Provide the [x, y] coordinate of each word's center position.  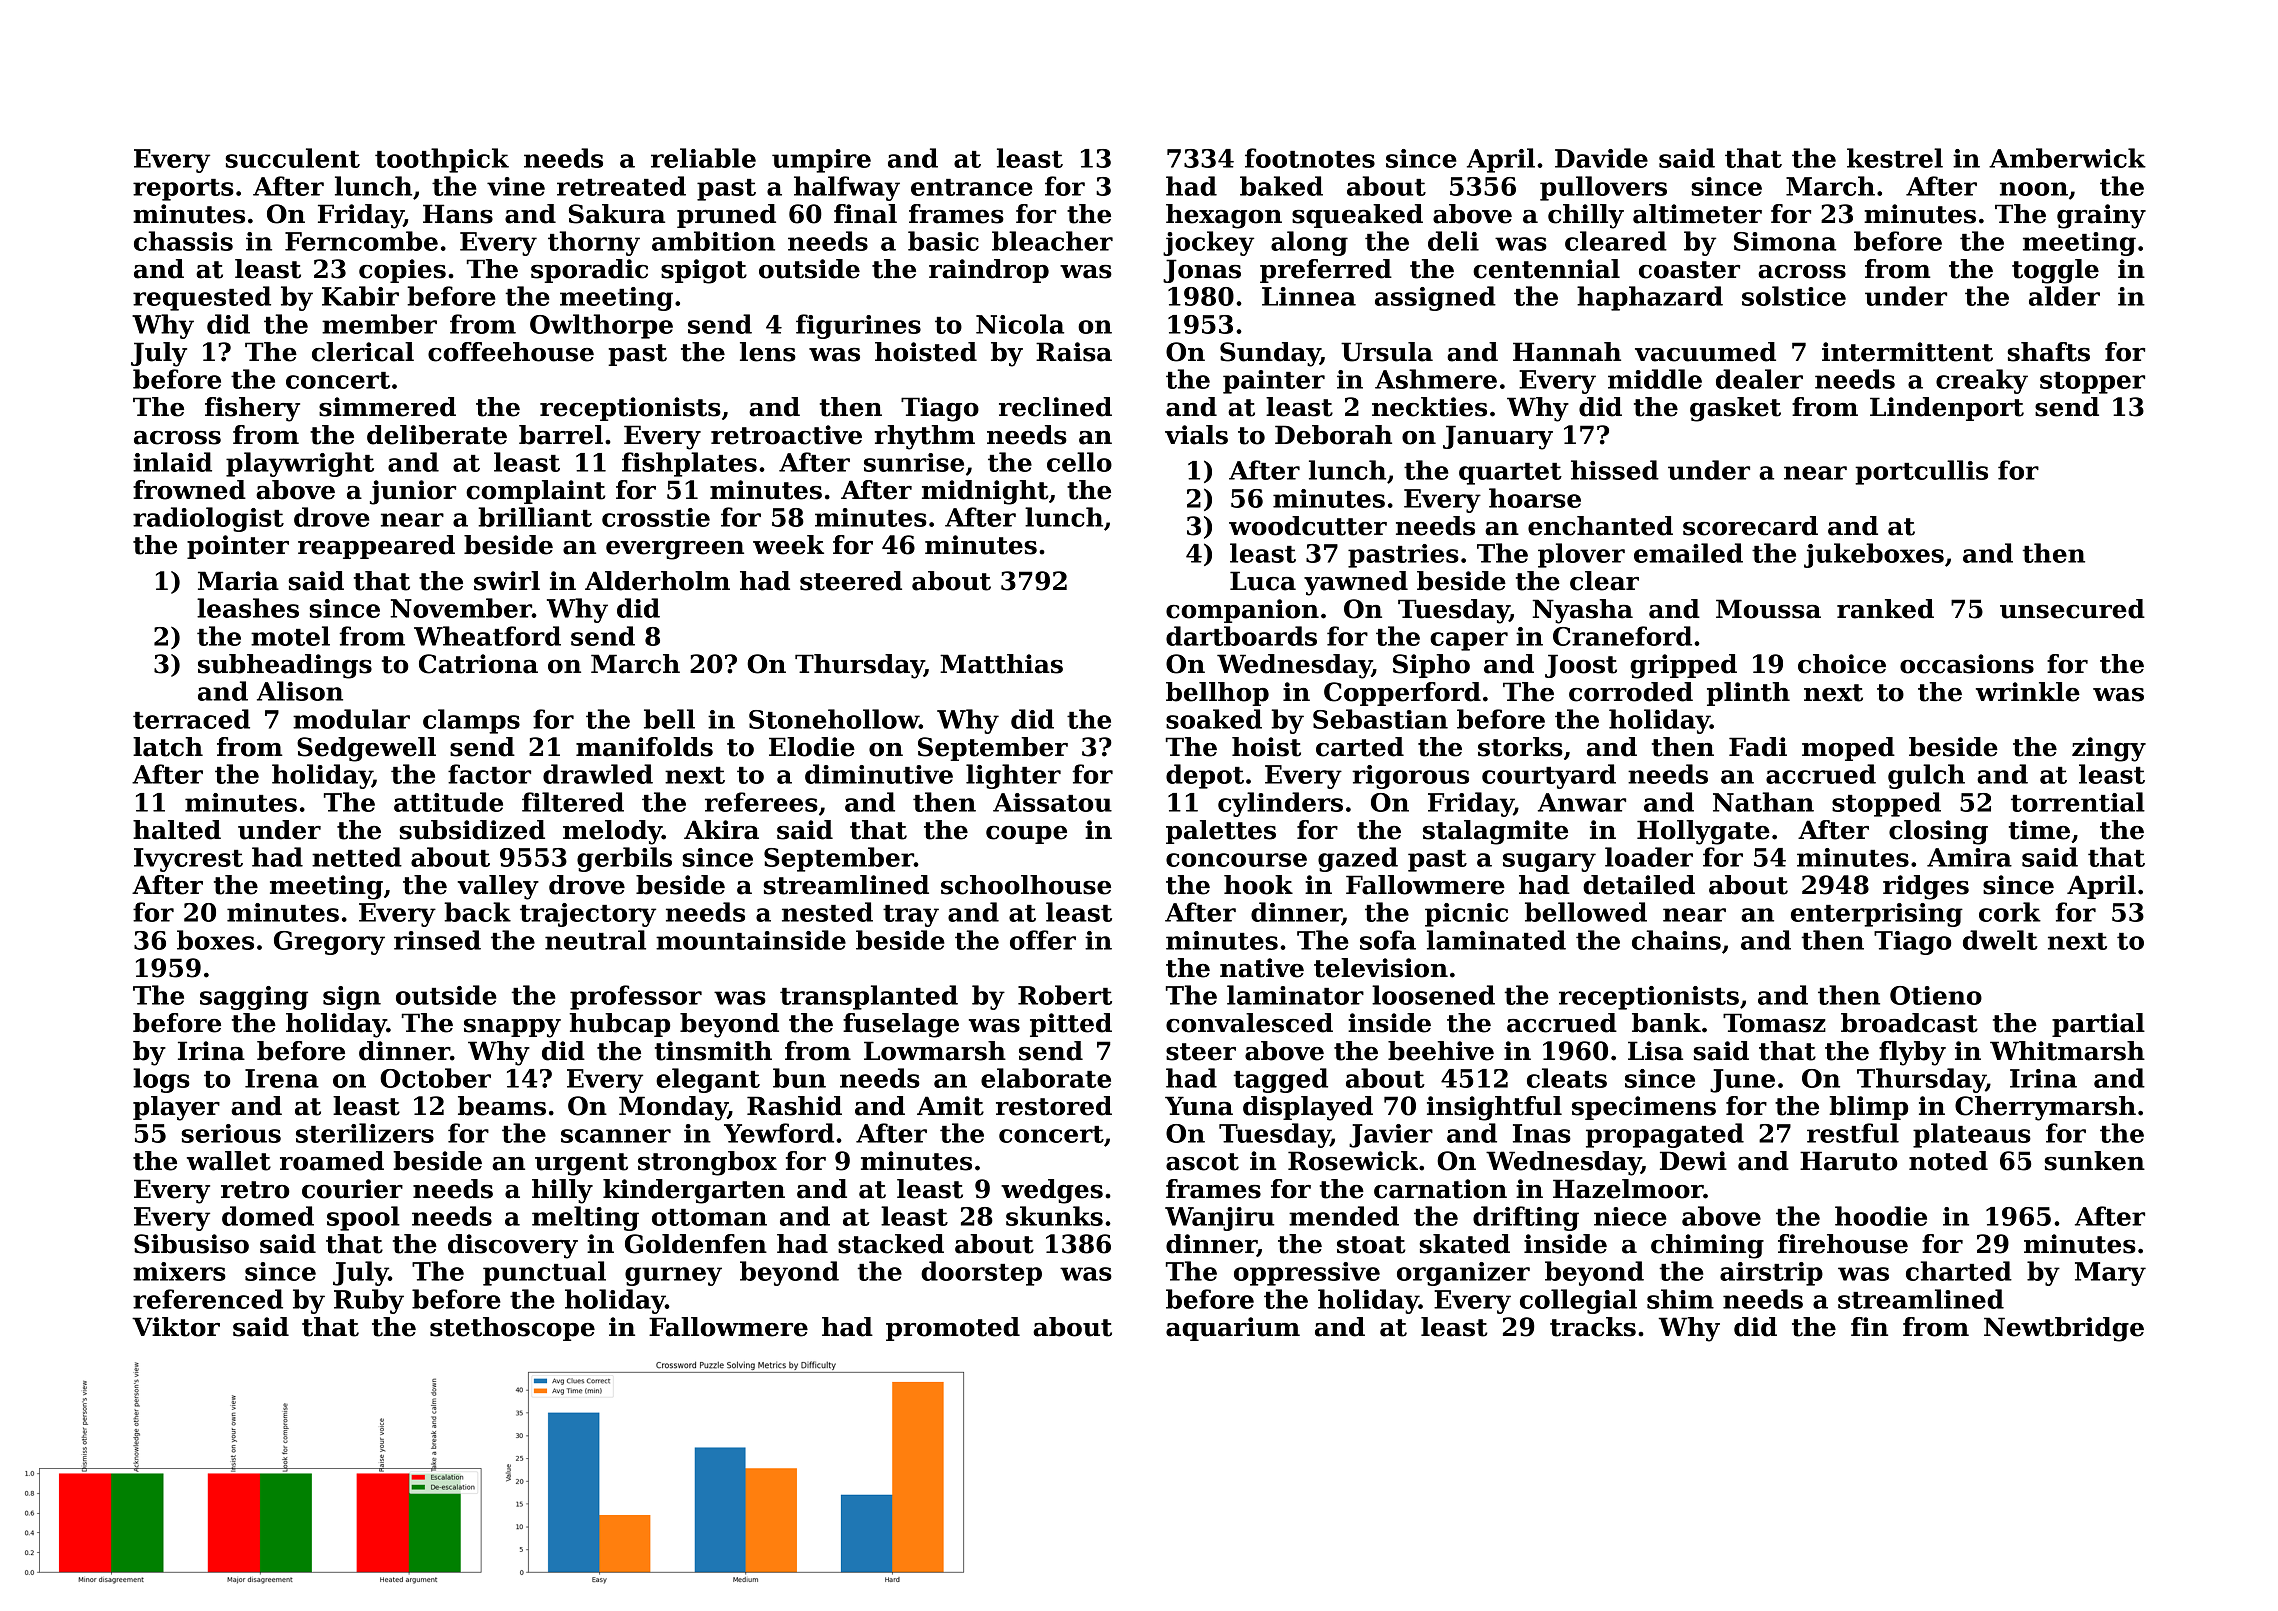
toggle [2055, 271]
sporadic [589, 271]
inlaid [172, 462]
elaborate [1046, 1078]
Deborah [1333, 435]
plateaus [1972, 1135]
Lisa [1655, 1051]
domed [268, 1216]
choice [1842, 664]
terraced [191, 719]
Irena [282, 1078]
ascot [1202, 1162]
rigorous [1410, 777]
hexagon [1224, 216]
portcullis [1921, 472]
